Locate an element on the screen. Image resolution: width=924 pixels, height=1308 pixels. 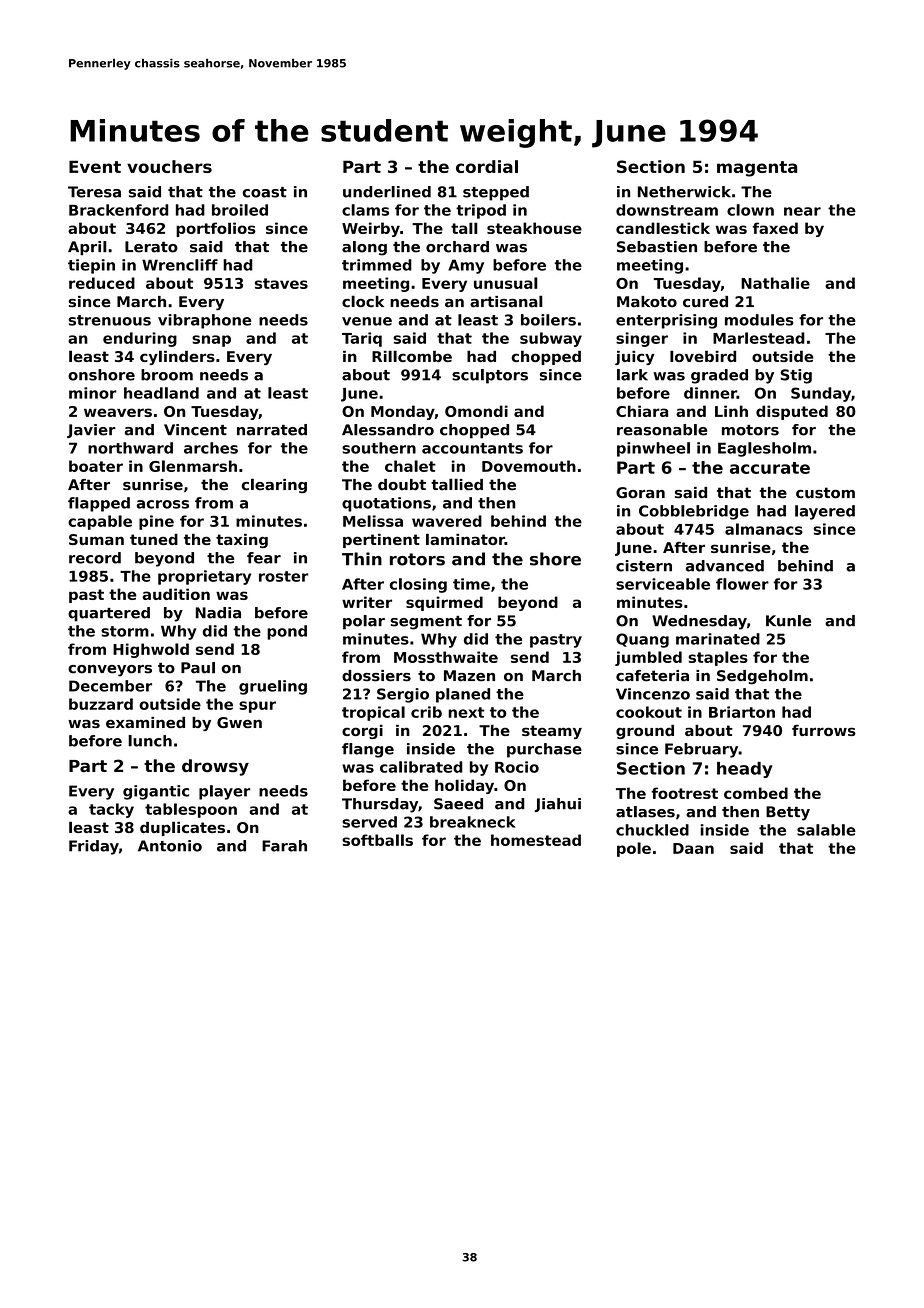
December is located at coordinates (110, 686).
